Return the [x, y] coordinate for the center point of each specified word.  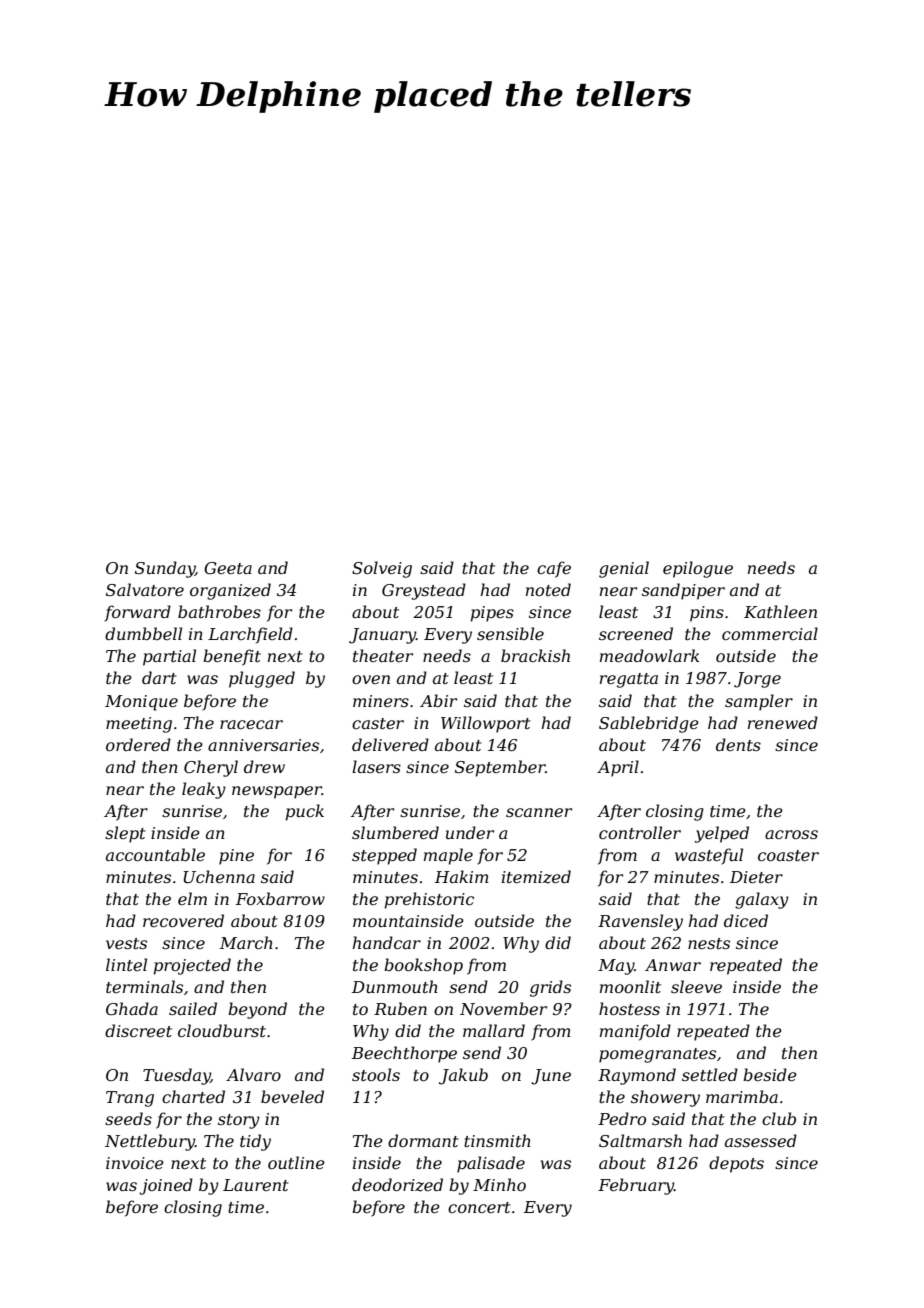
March [246, 942]
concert [479, 1207]
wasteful [709, 856]
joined [166, 1186]
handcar [387, 942]
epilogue [698, 569]
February [636, 1186]
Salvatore [145, 589]
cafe [554, 569]
